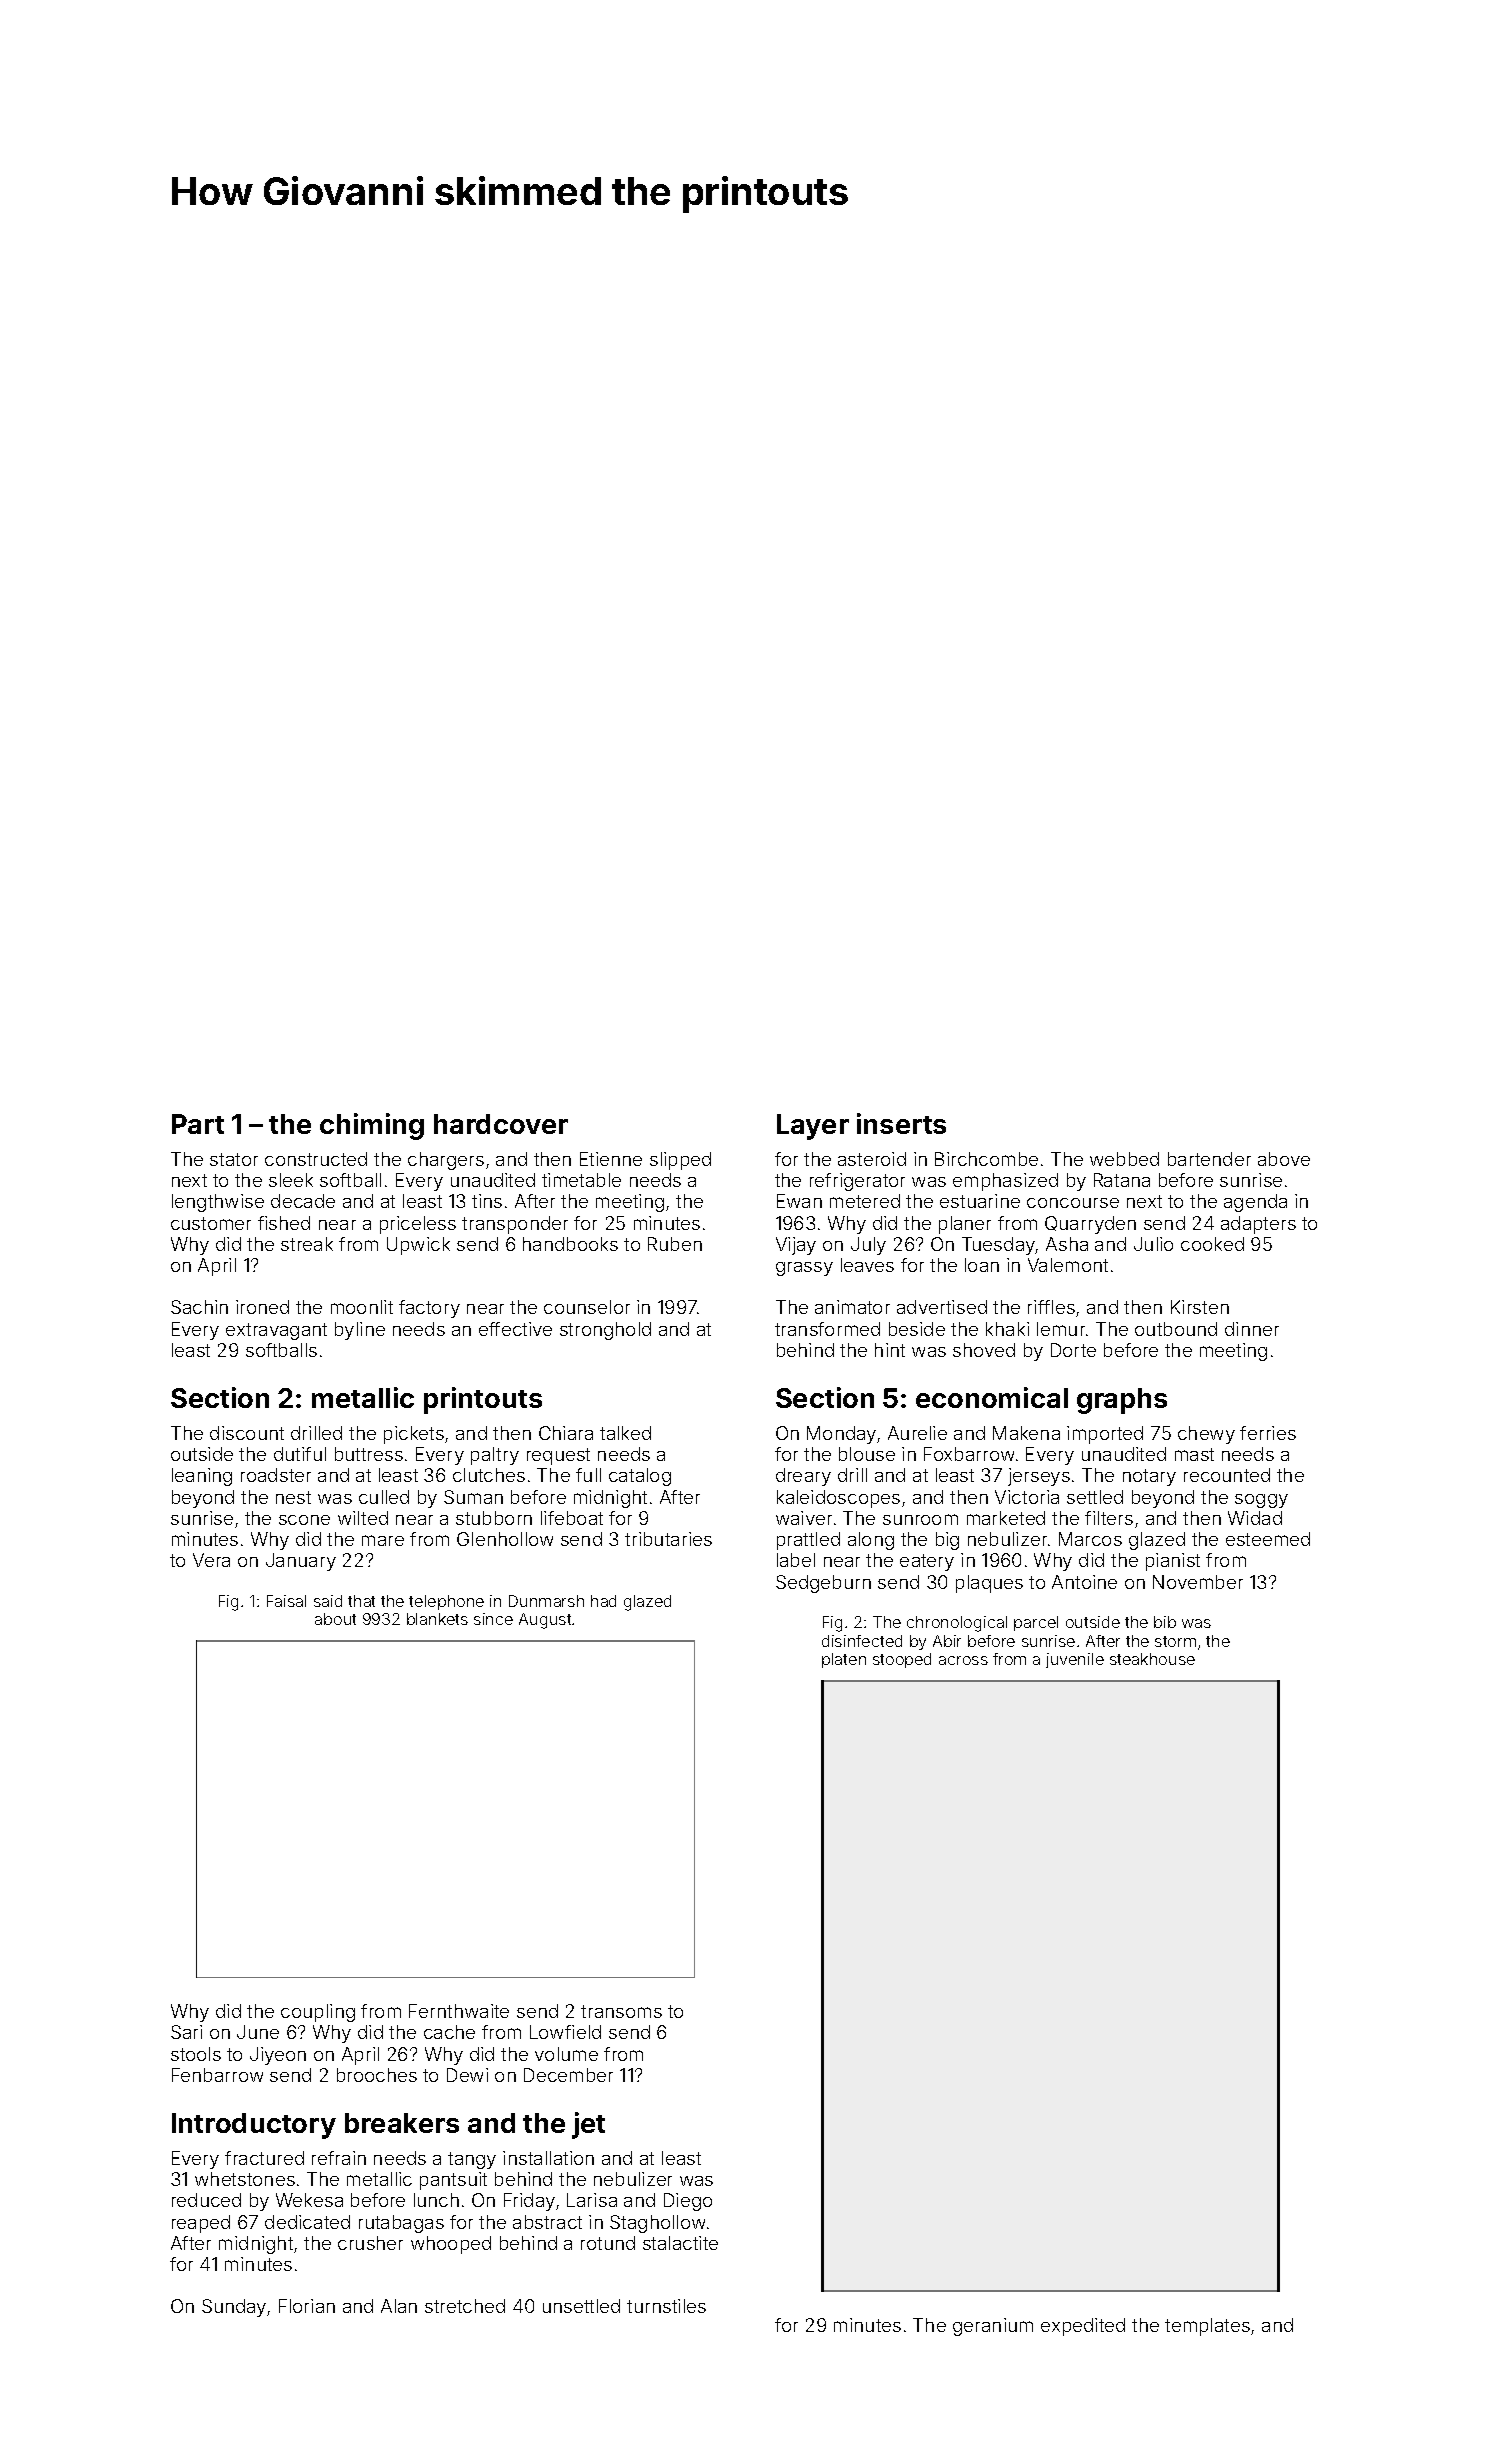 The image size is (1496, 2464). Describe the element at coordinates (813, 1127) in the screenshot. I see `Layer` at that location.
